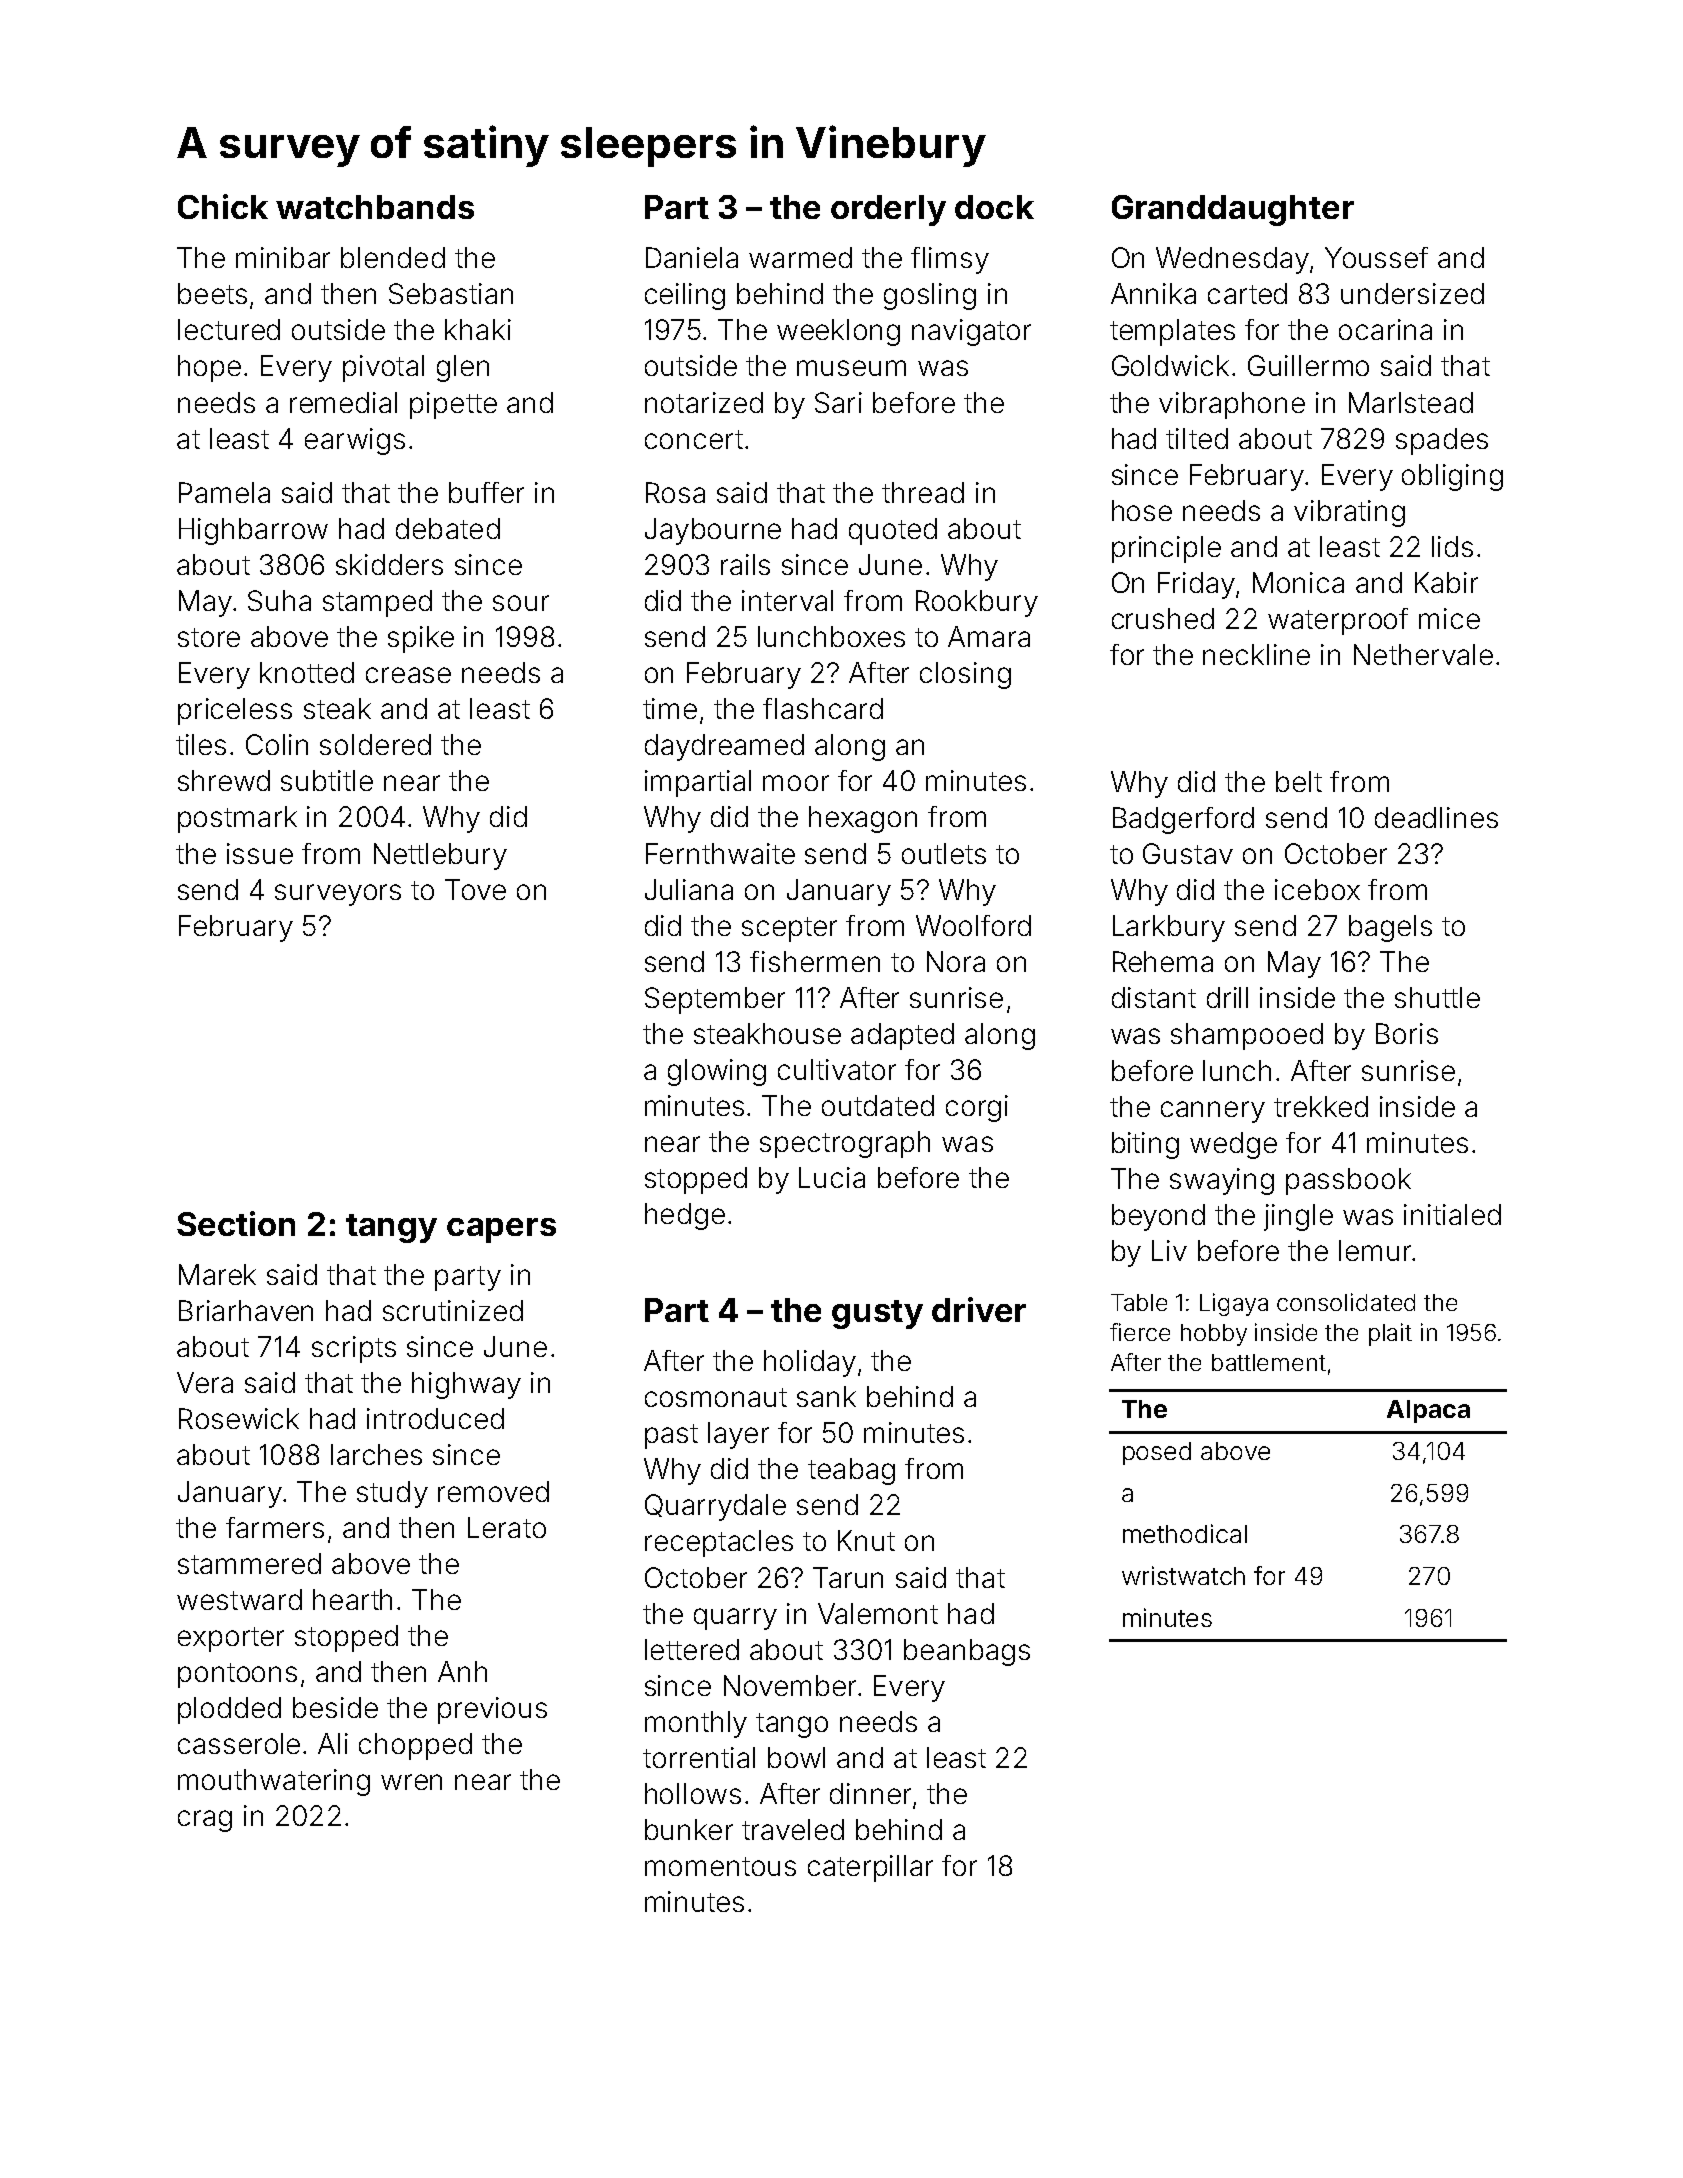 The width and height of the screenshot is (1683, 2178). Describe the element at coordinates (1233, 210) in the screenshot. I see `Granddaughter` at that location.
